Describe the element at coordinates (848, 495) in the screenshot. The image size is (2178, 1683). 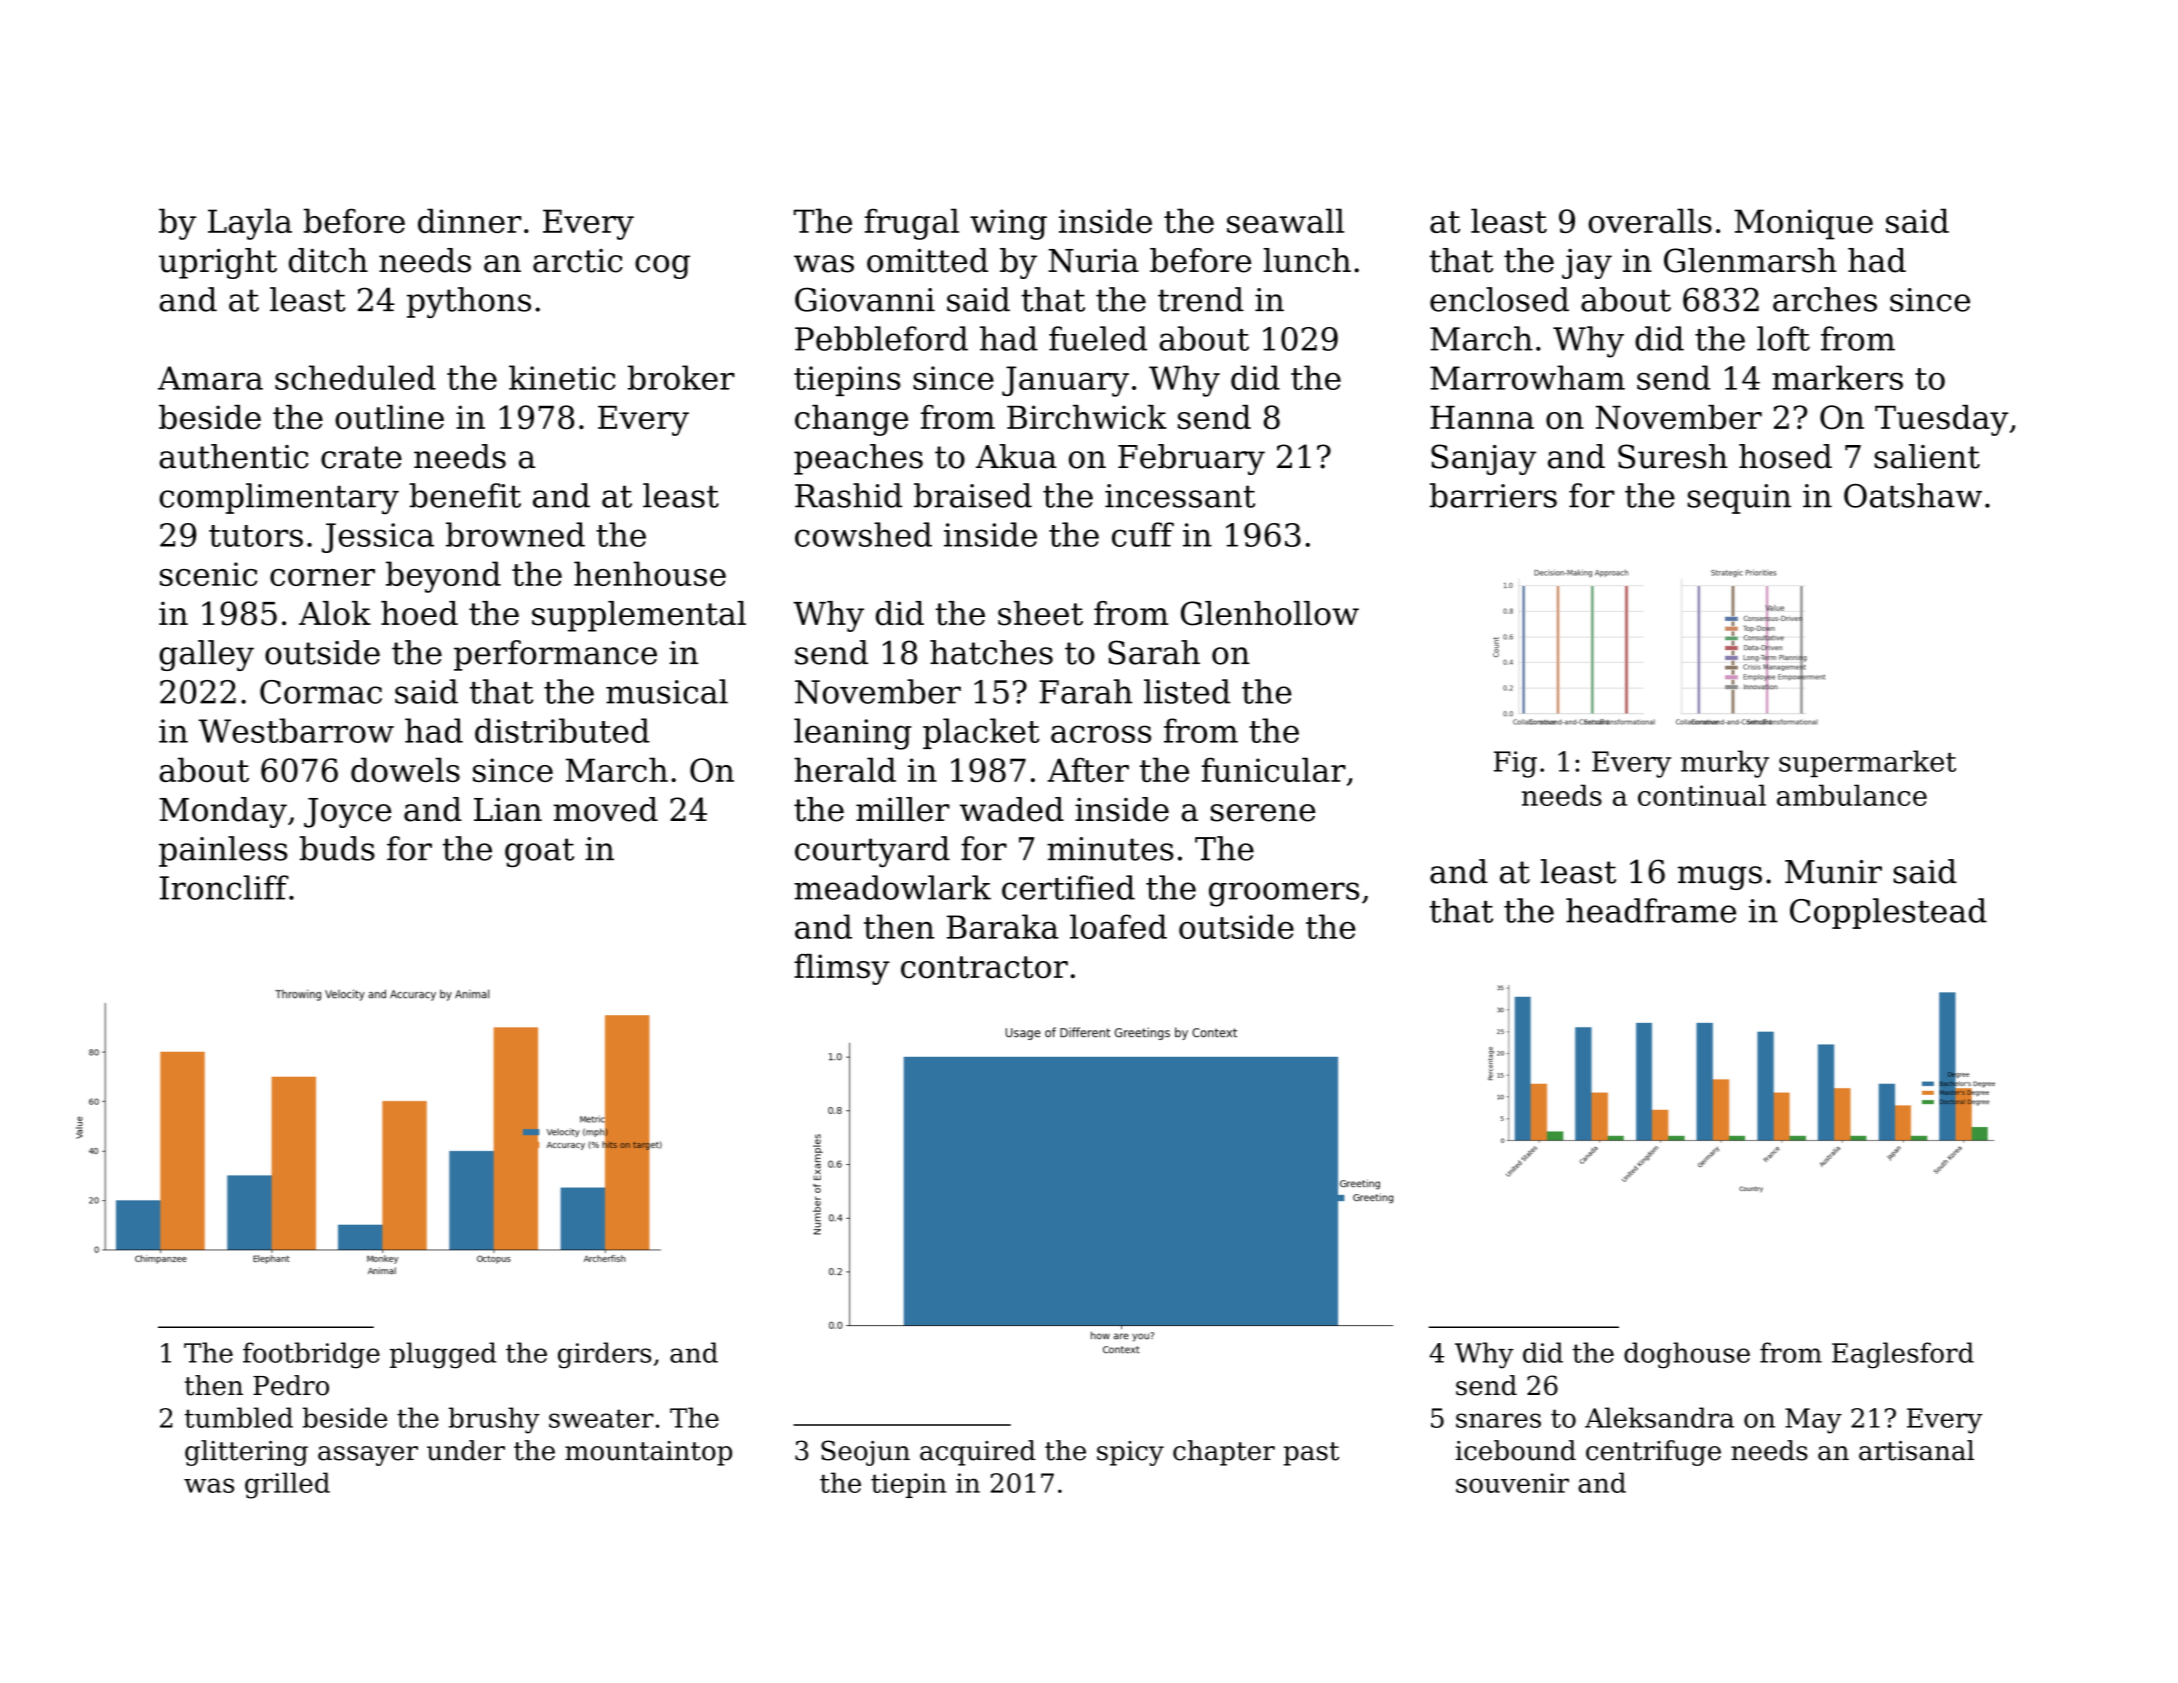
I see `Rashid` at that location.
